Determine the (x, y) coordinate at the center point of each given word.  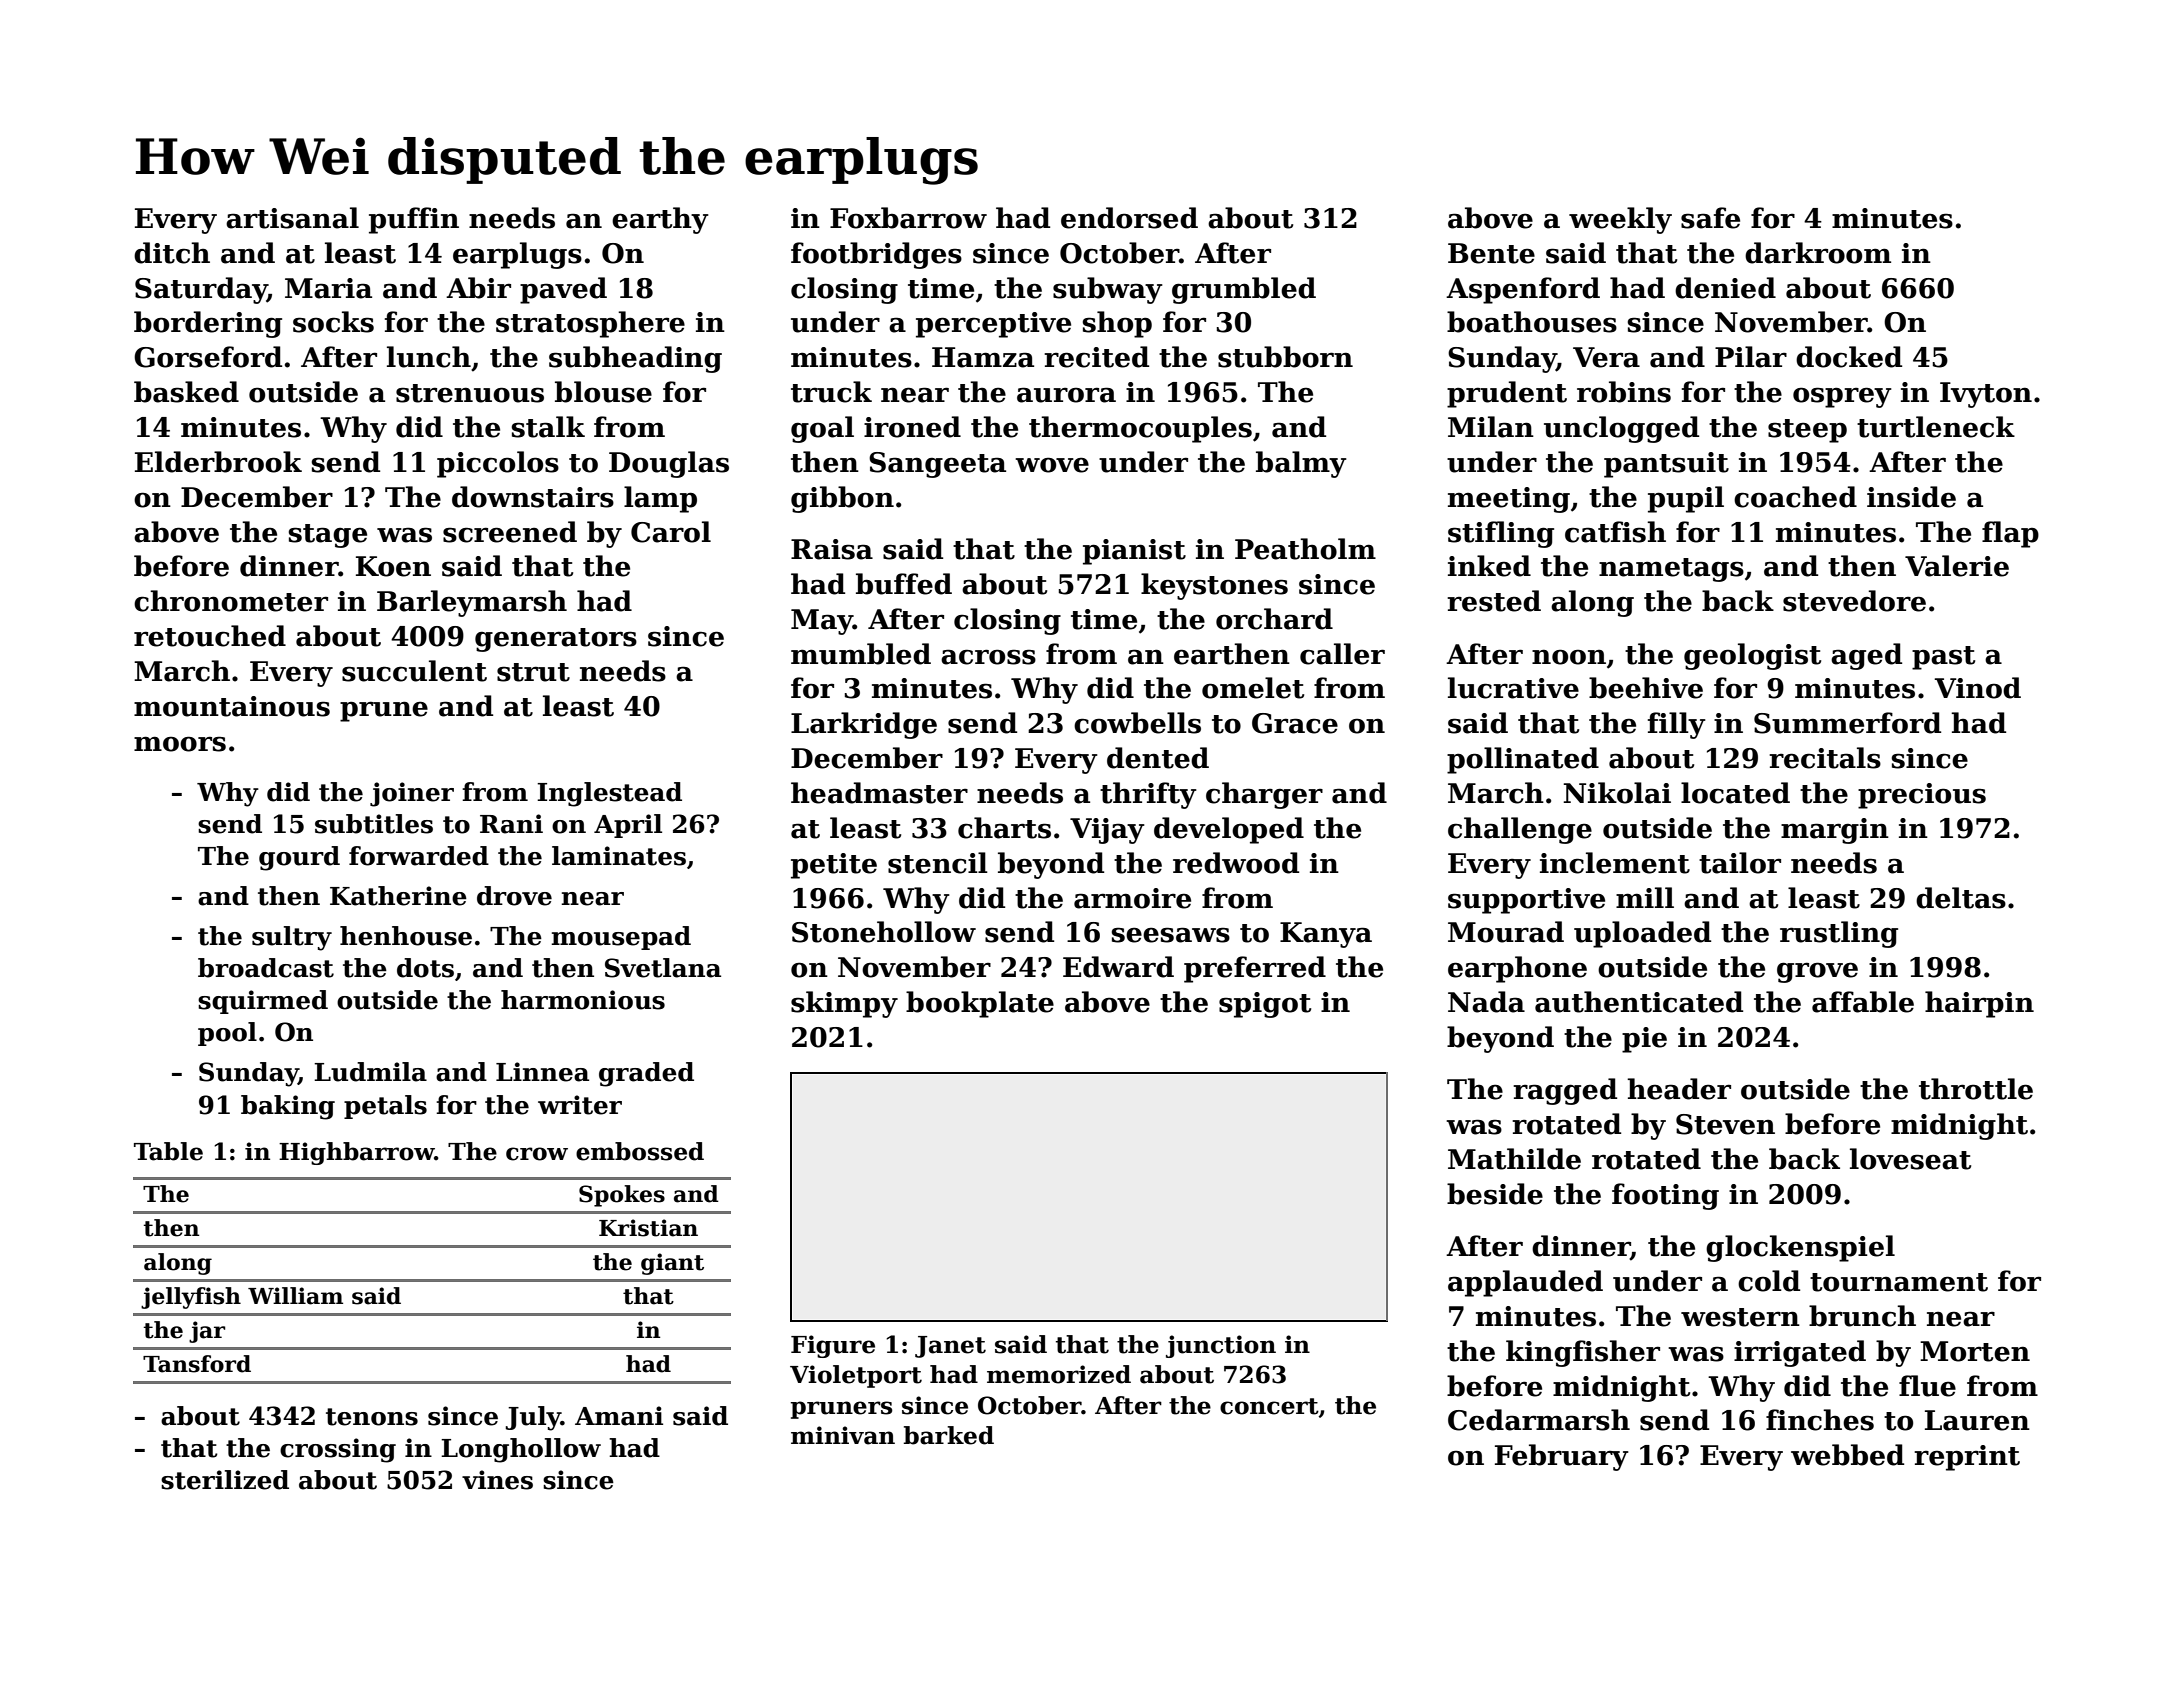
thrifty (1148, 795)
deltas (1961, 898)
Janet (950, 1347)
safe (1710, 218)
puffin (414, 220)
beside (1495, 1194)
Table (168, 1151)
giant (672, 1264)
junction (1221, 1346)
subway (1108, 290)
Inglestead (609, 794)
